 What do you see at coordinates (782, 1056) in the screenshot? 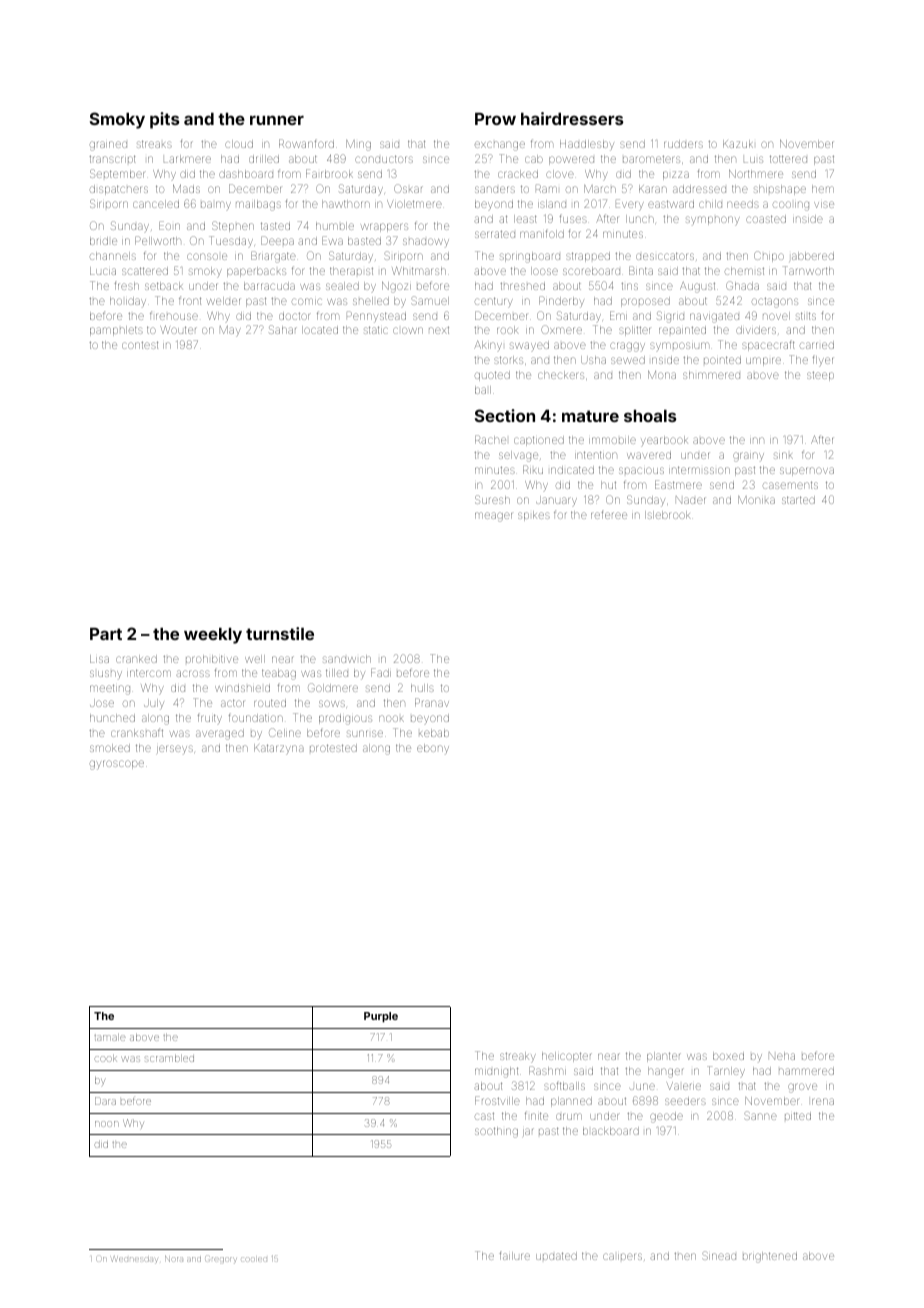
I see `Neha` at bounding box center [782, 1056].
